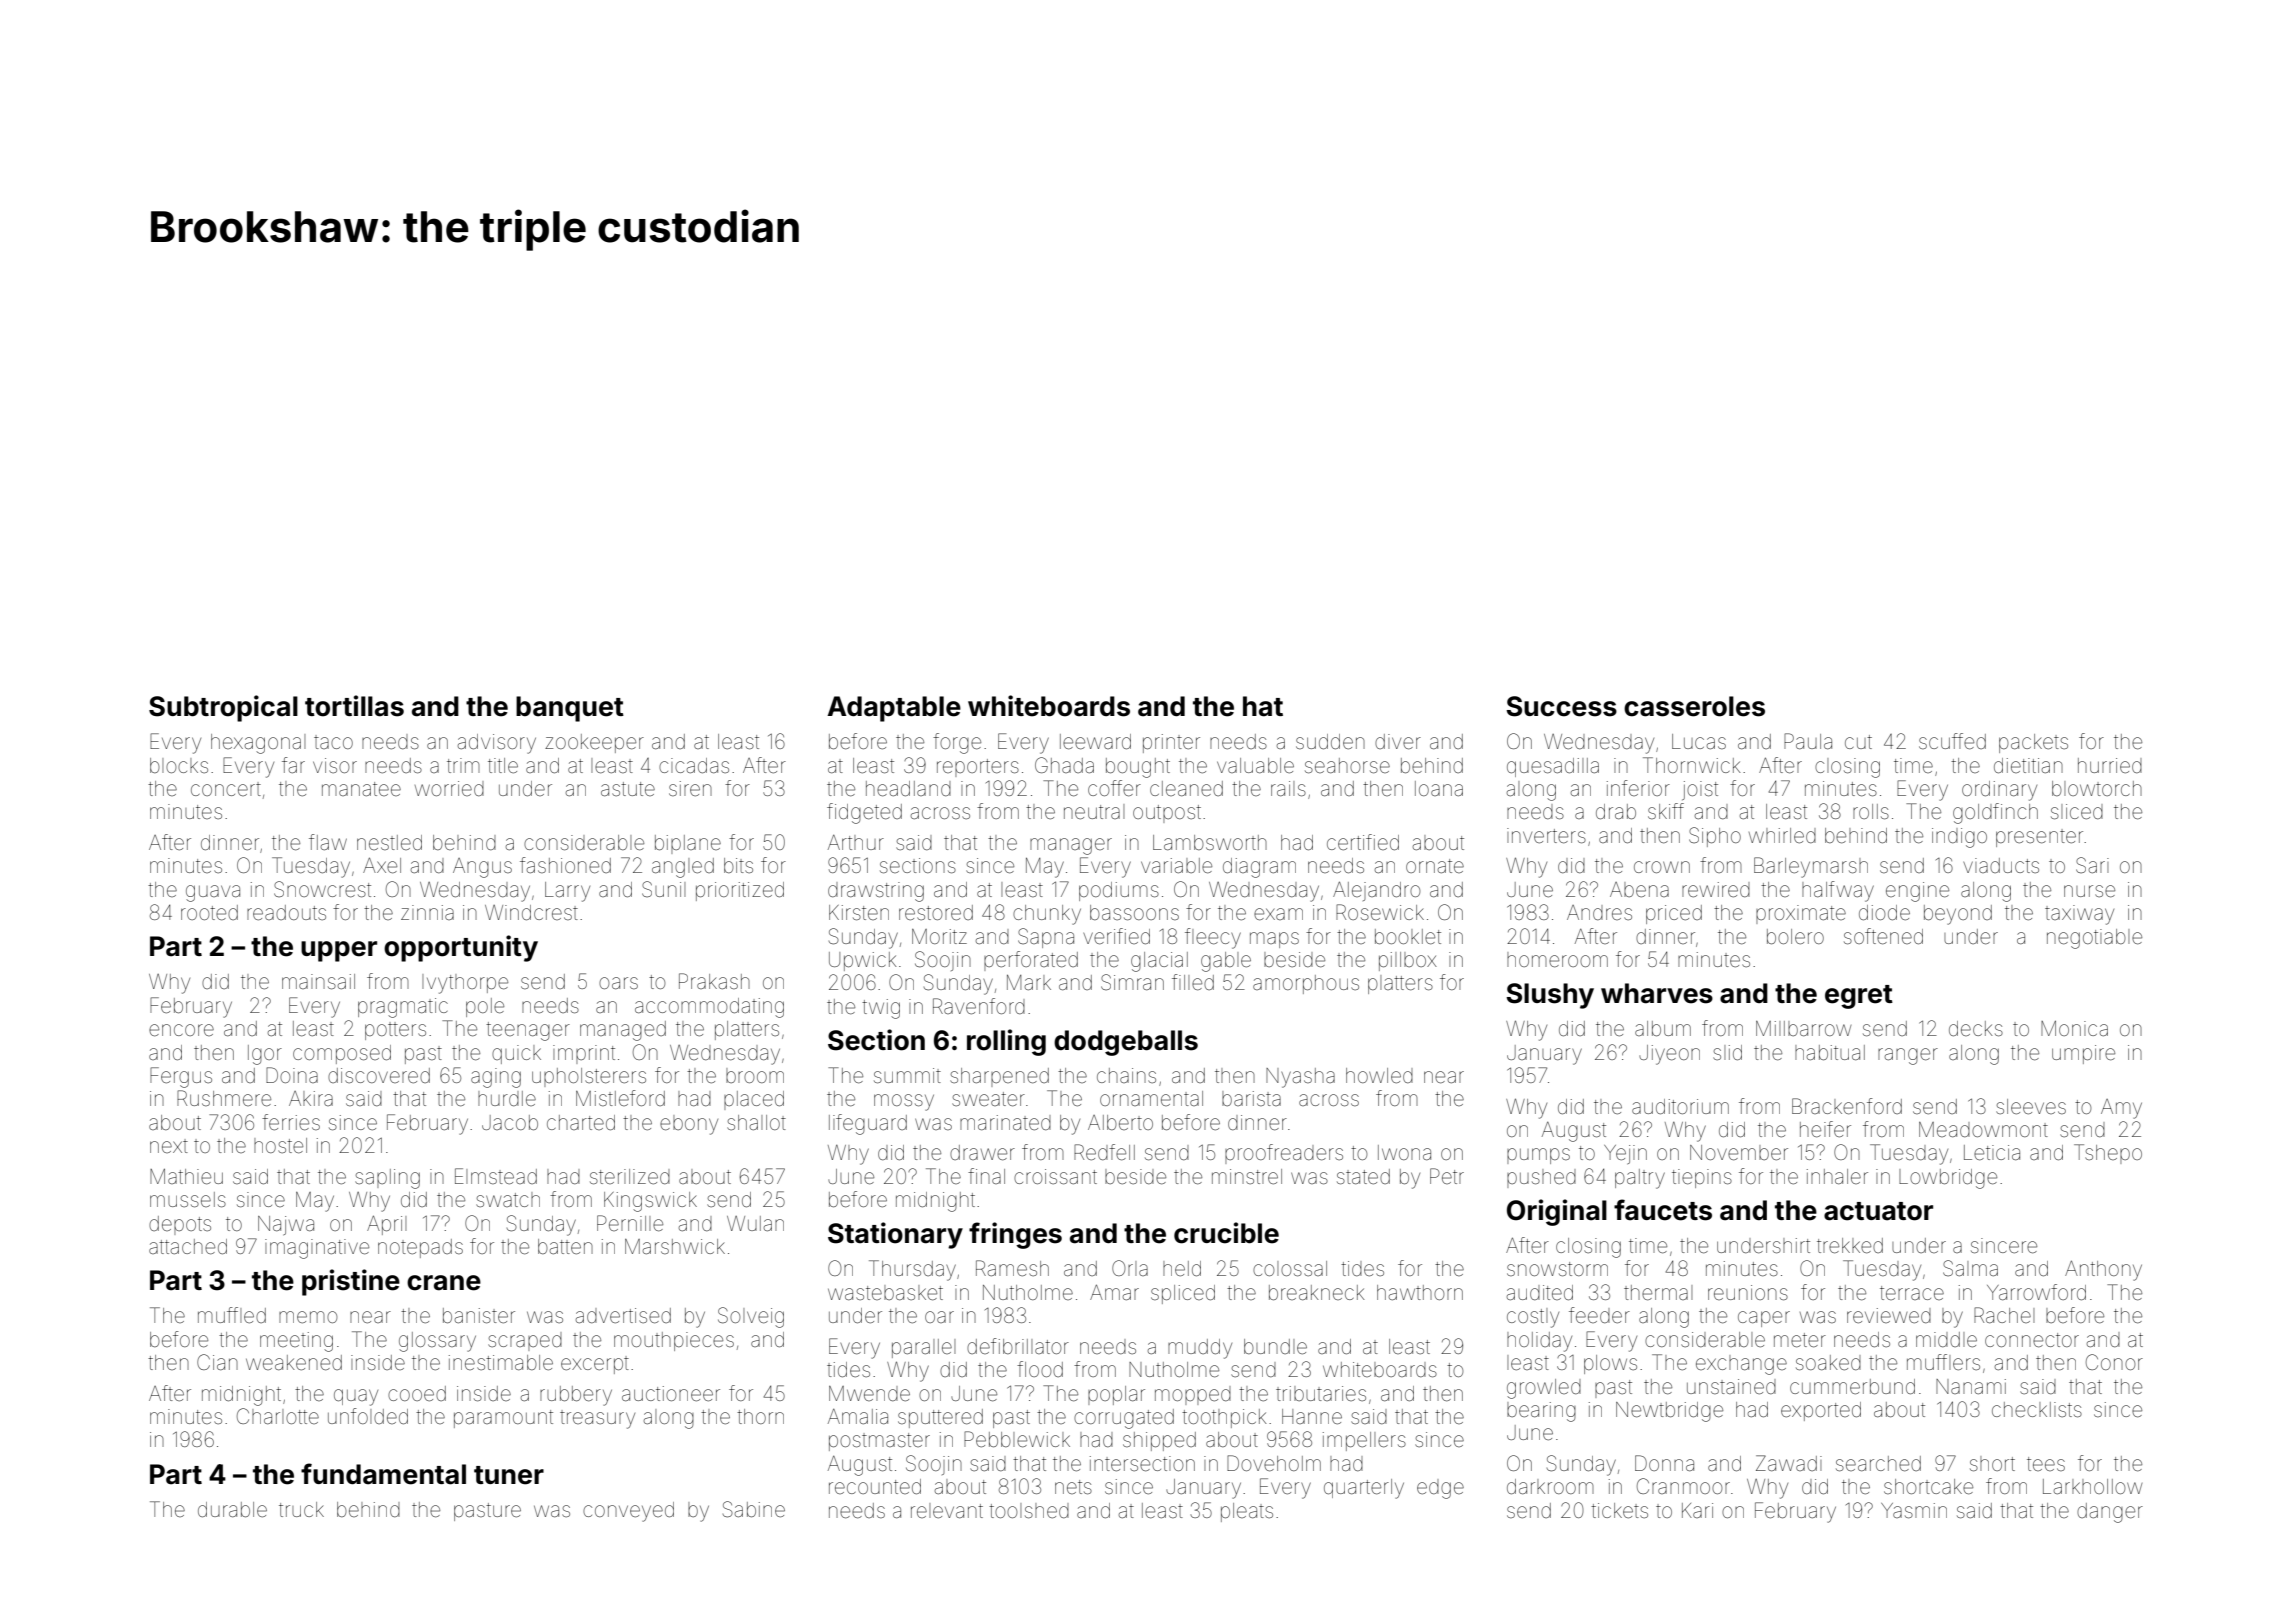 The image size is (2292, 1620). Describe the element at coordinates (1126, 1043) in the screenshot. I see `dodgeballs` at that location.
